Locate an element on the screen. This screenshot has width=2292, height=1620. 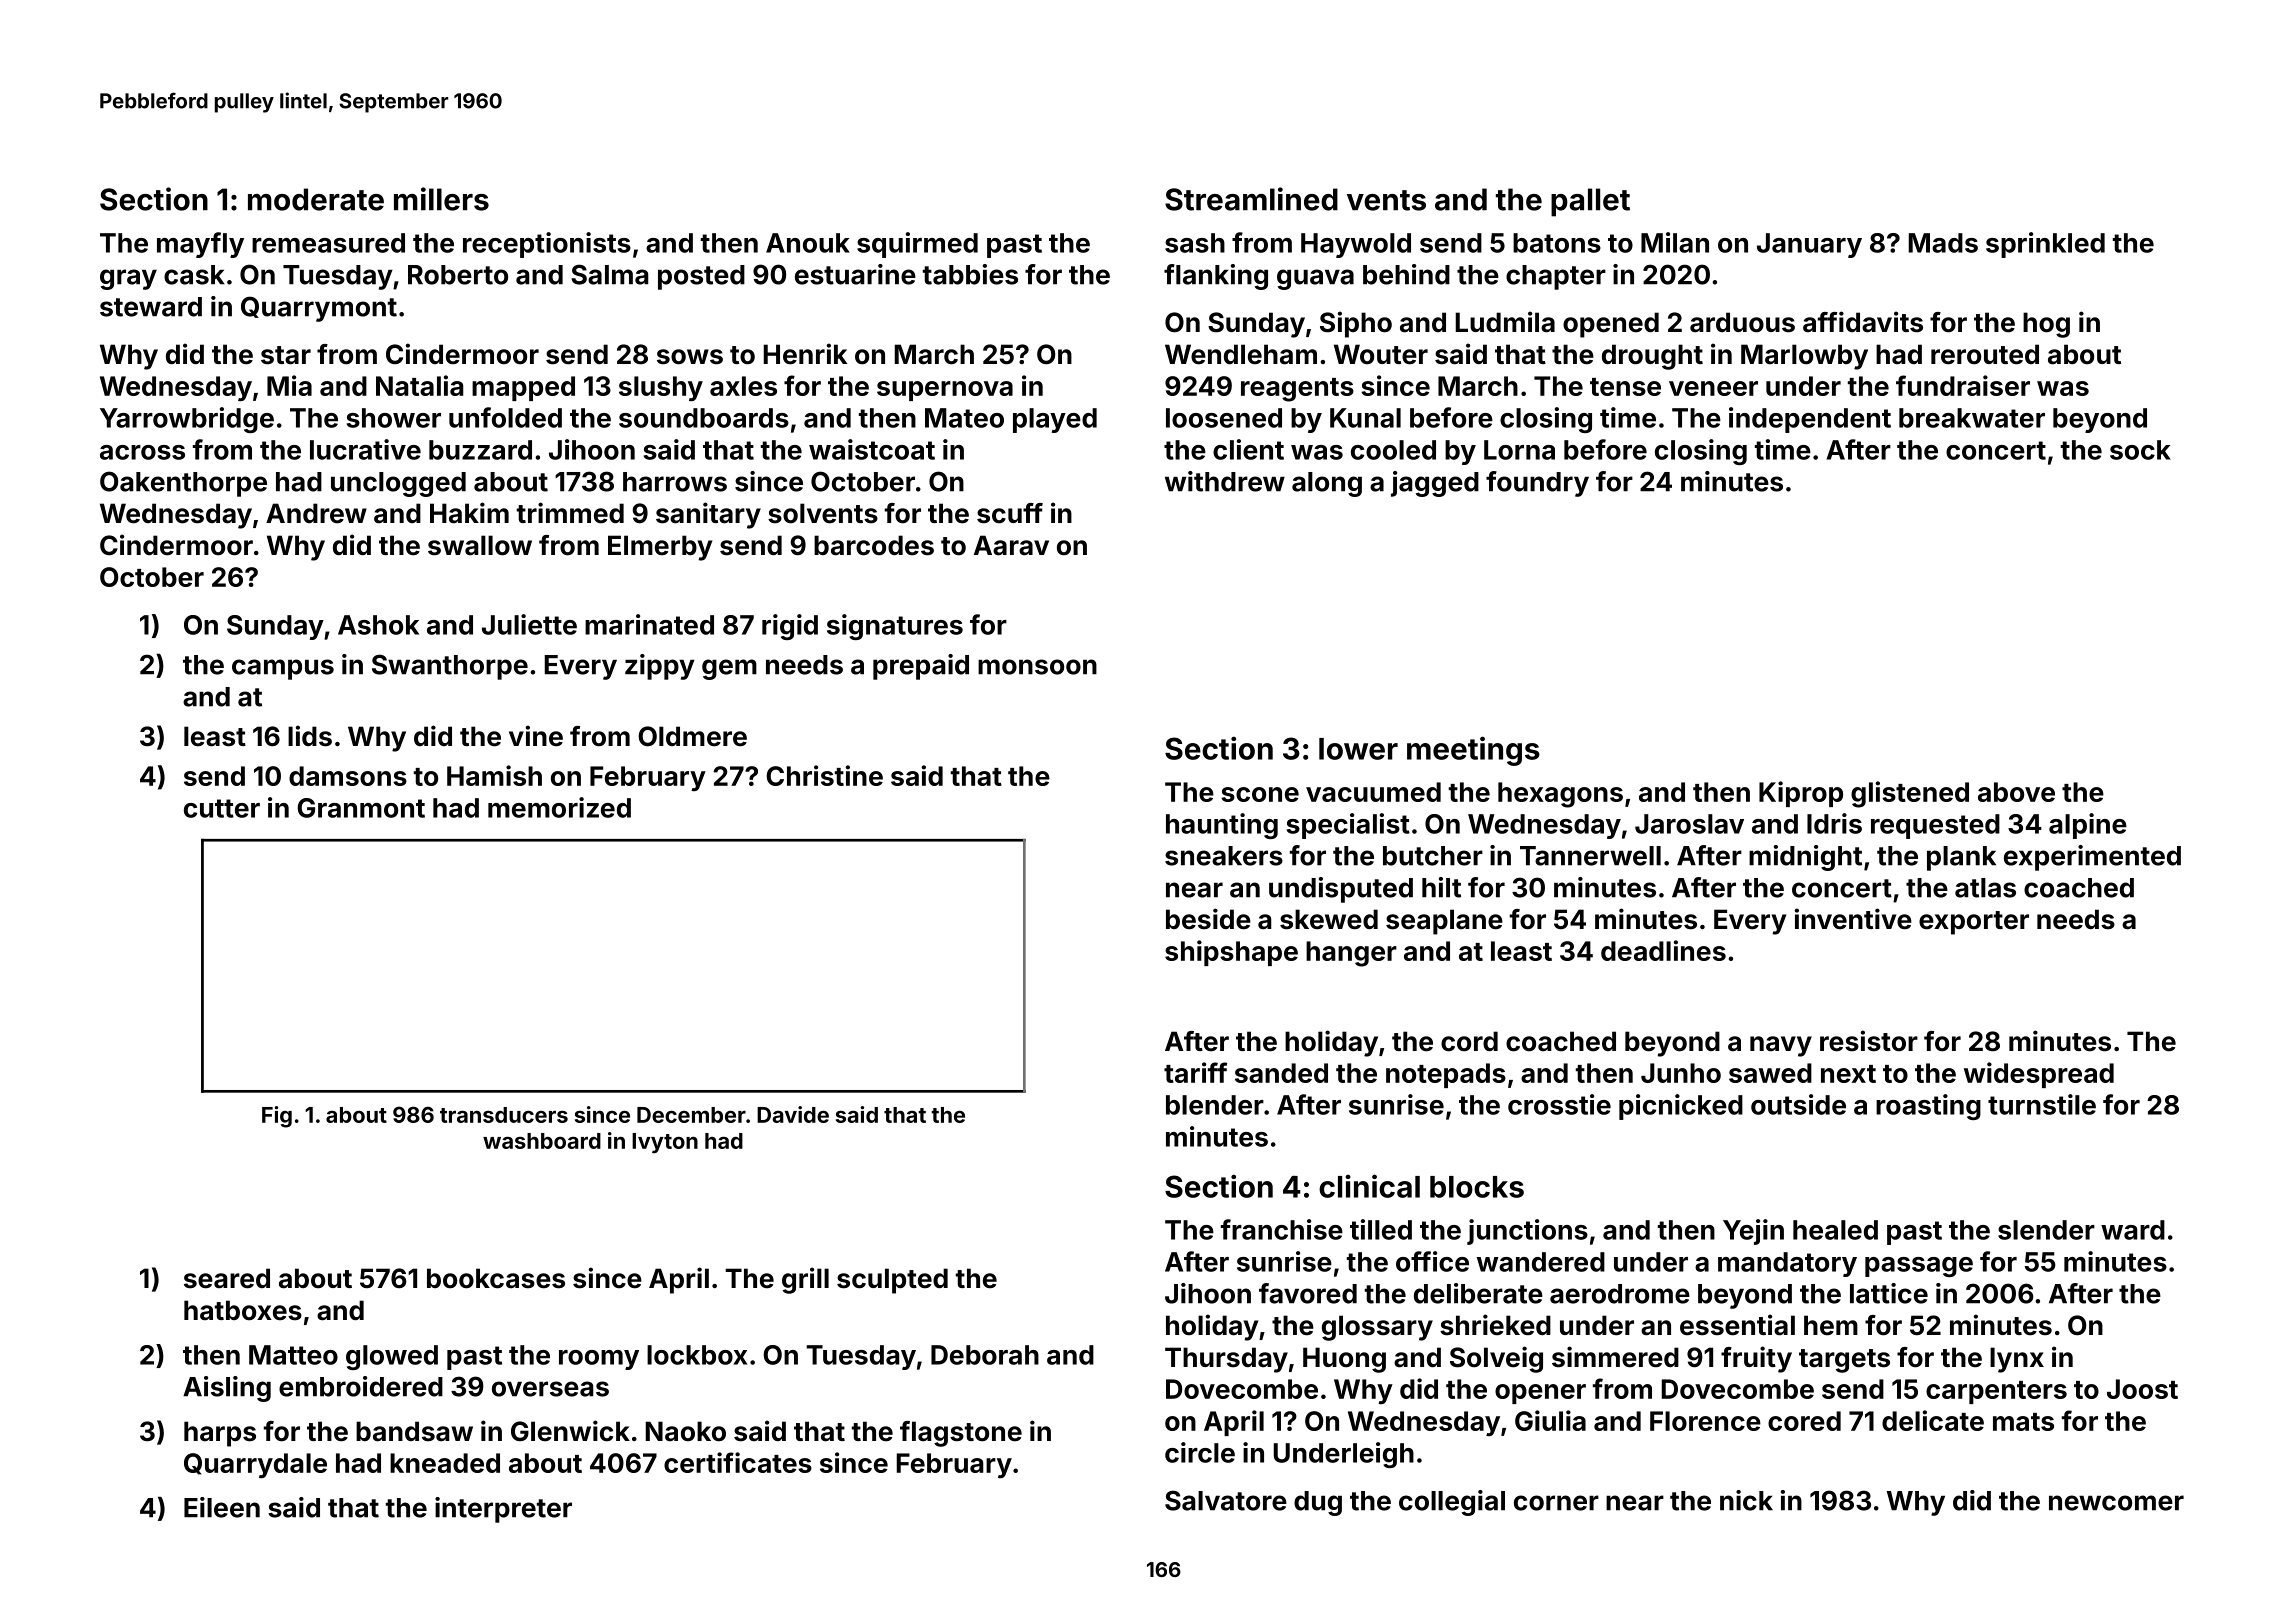
foundry is located at coordinates (1537, 484).
